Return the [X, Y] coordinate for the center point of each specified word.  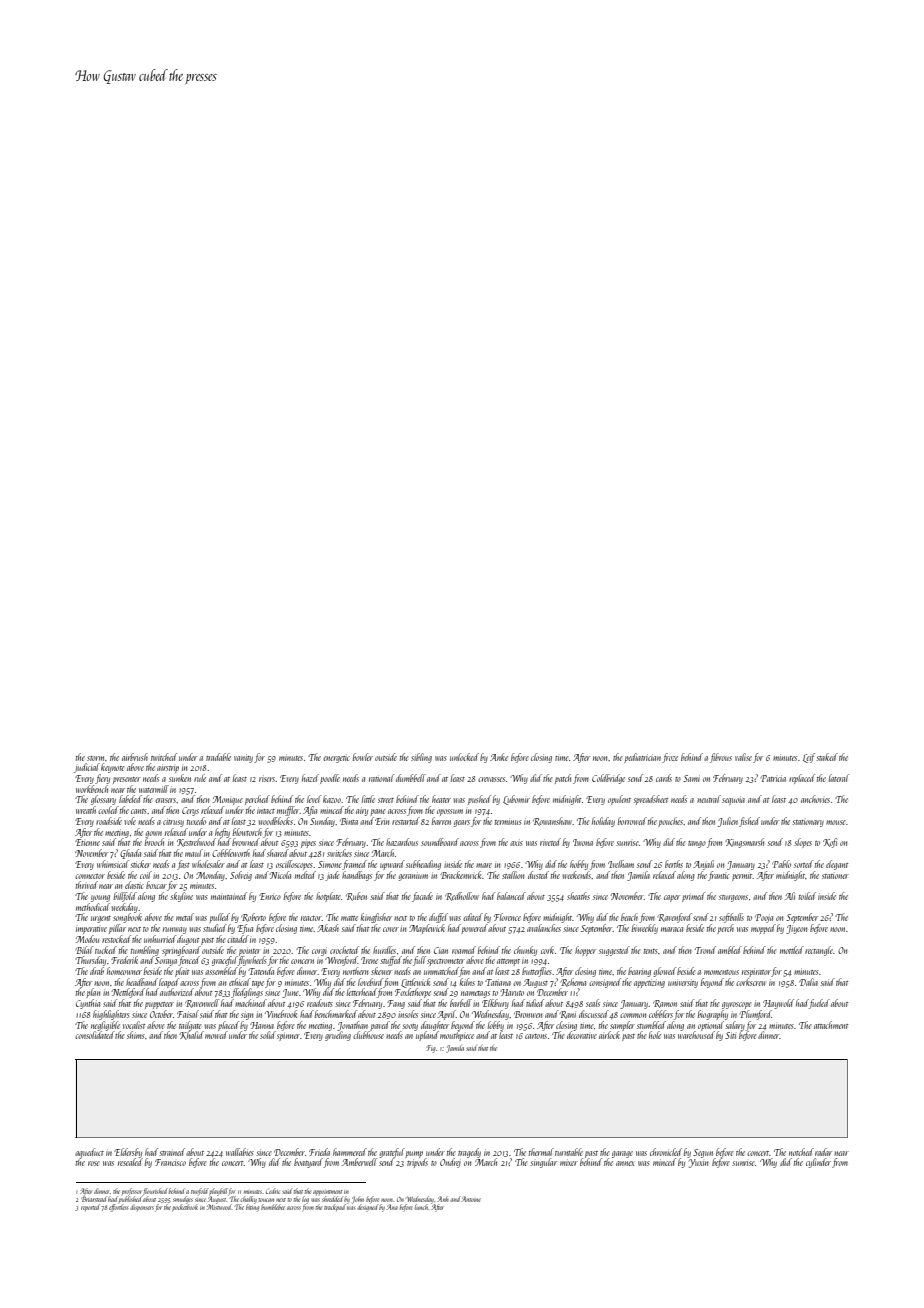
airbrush [135, 757]
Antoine [471, 1199]
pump [414, 1154]
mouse [836, 822]
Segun [703, 1153]
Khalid [191, 1035]
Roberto [253, 917]
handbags [357, 876]
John [358, 1200]
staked [827, 757]
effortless [119, 1208]
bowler [363, 757]
